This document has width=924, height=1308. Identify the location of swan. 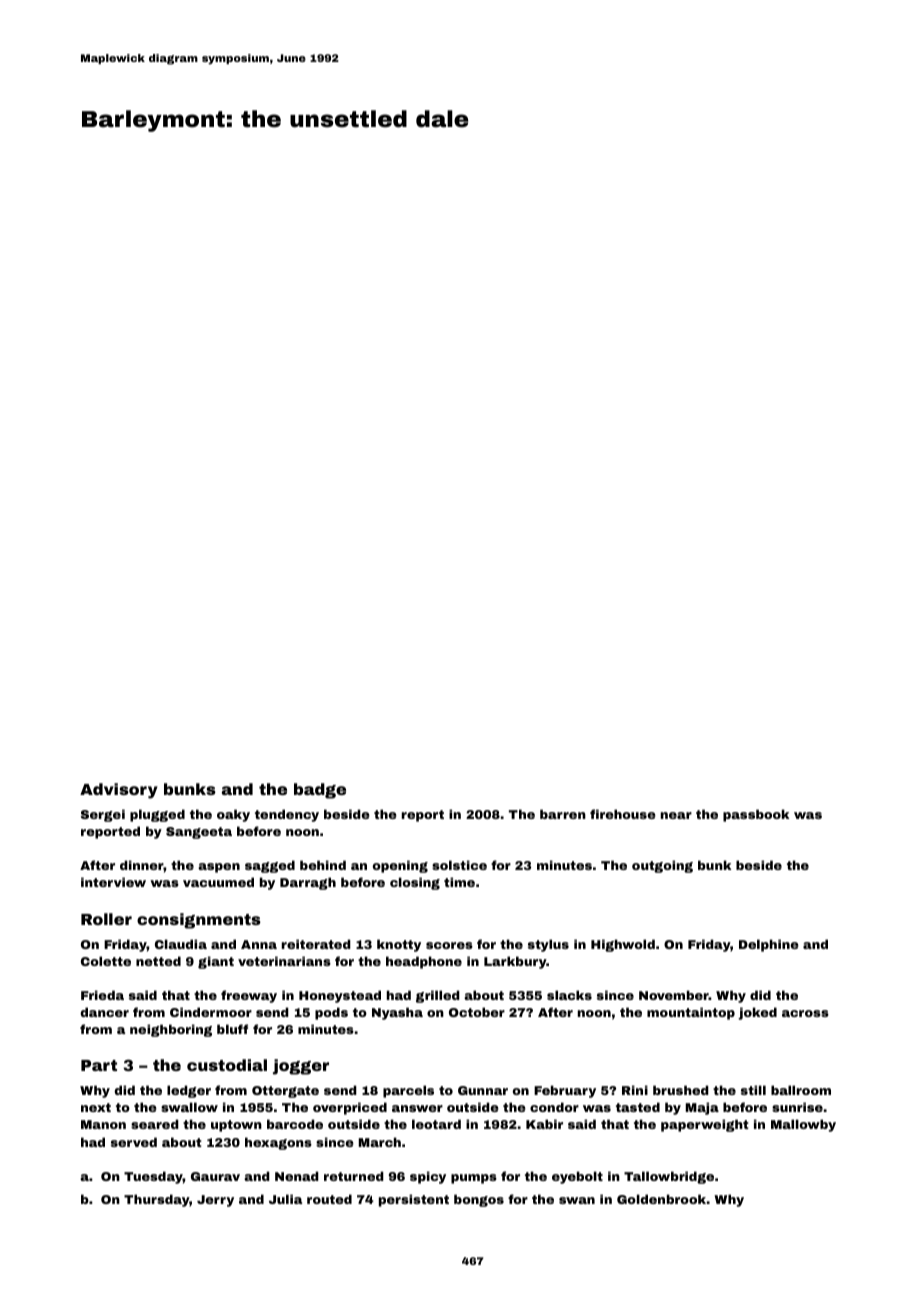
(577, 1200).
